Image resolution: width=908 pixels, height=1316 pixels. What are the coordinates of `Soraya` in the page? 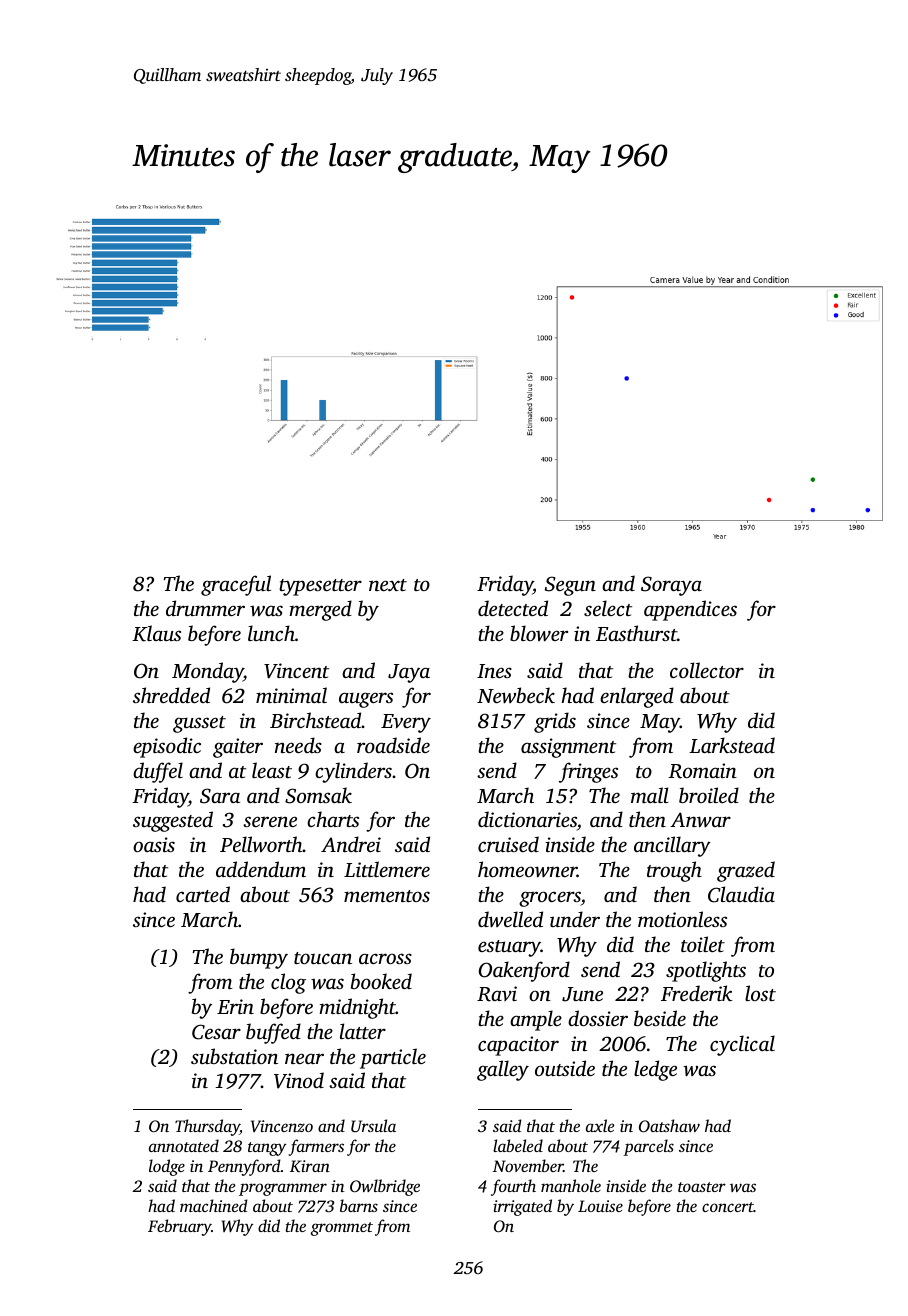 It's located at (671, 586).
